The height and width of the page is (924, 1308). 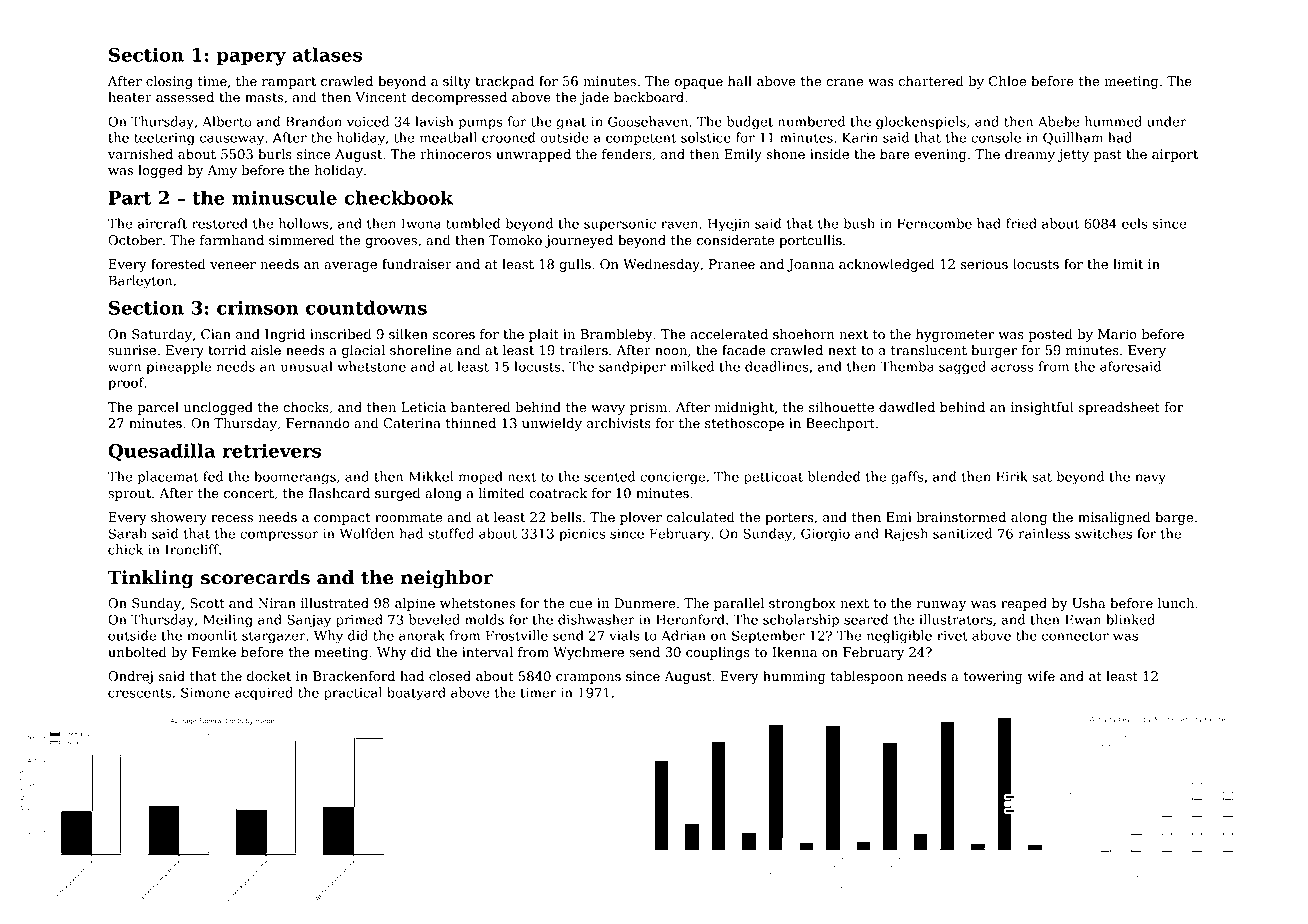 What do you see at coordinates (683, 635) in the page?
I see `Adrian` at bounding box center [683, 635].
